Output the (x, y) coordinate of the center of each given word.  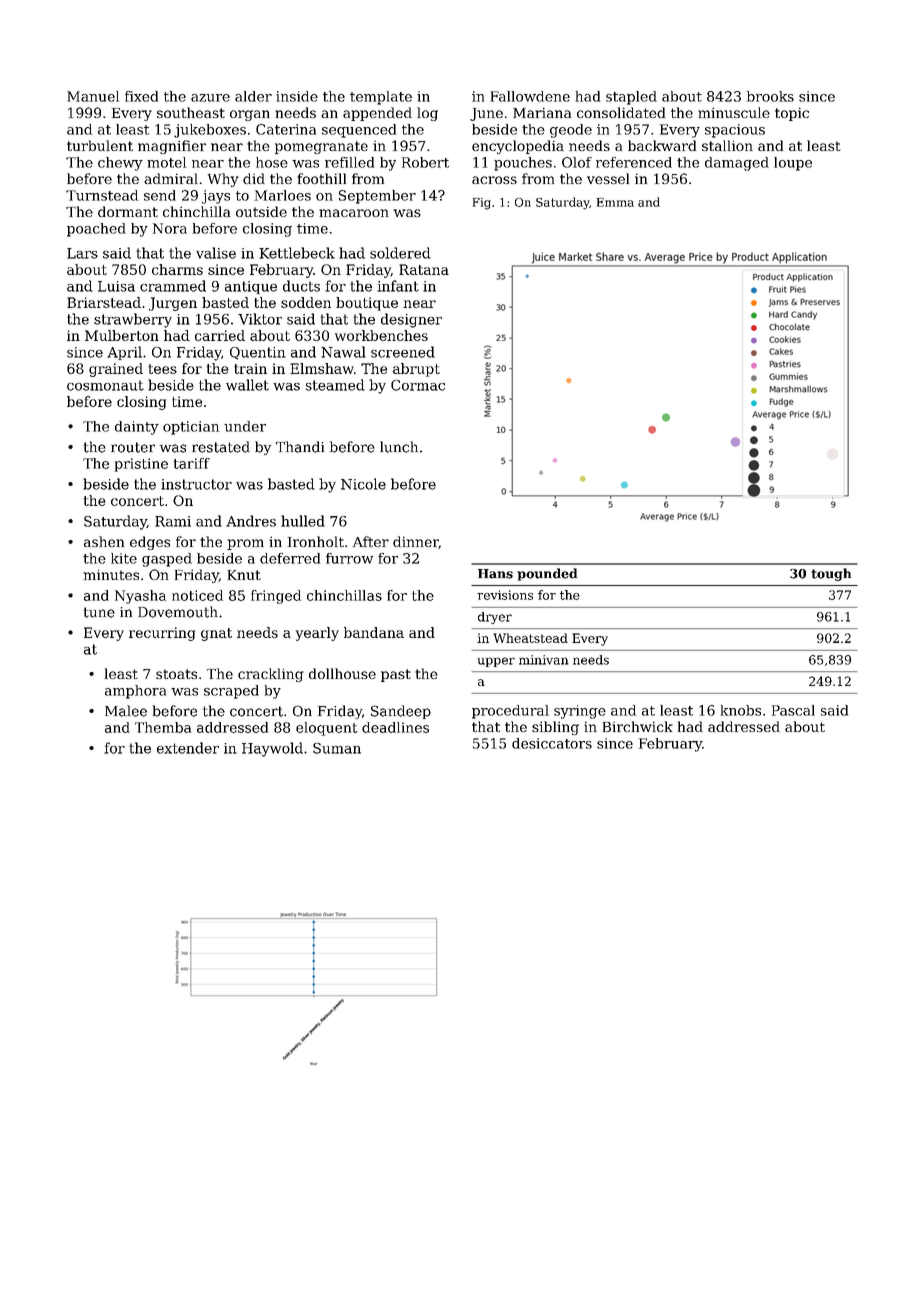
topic (792, 114)
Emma (615, 202)
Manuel (93, 96)
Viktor (260, 319)
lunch (399, 447)
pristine (141, 465)
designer (411, 320)
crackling (271, 675)
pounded (547, 574)
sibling (555, 728)
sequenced (359, 131)
